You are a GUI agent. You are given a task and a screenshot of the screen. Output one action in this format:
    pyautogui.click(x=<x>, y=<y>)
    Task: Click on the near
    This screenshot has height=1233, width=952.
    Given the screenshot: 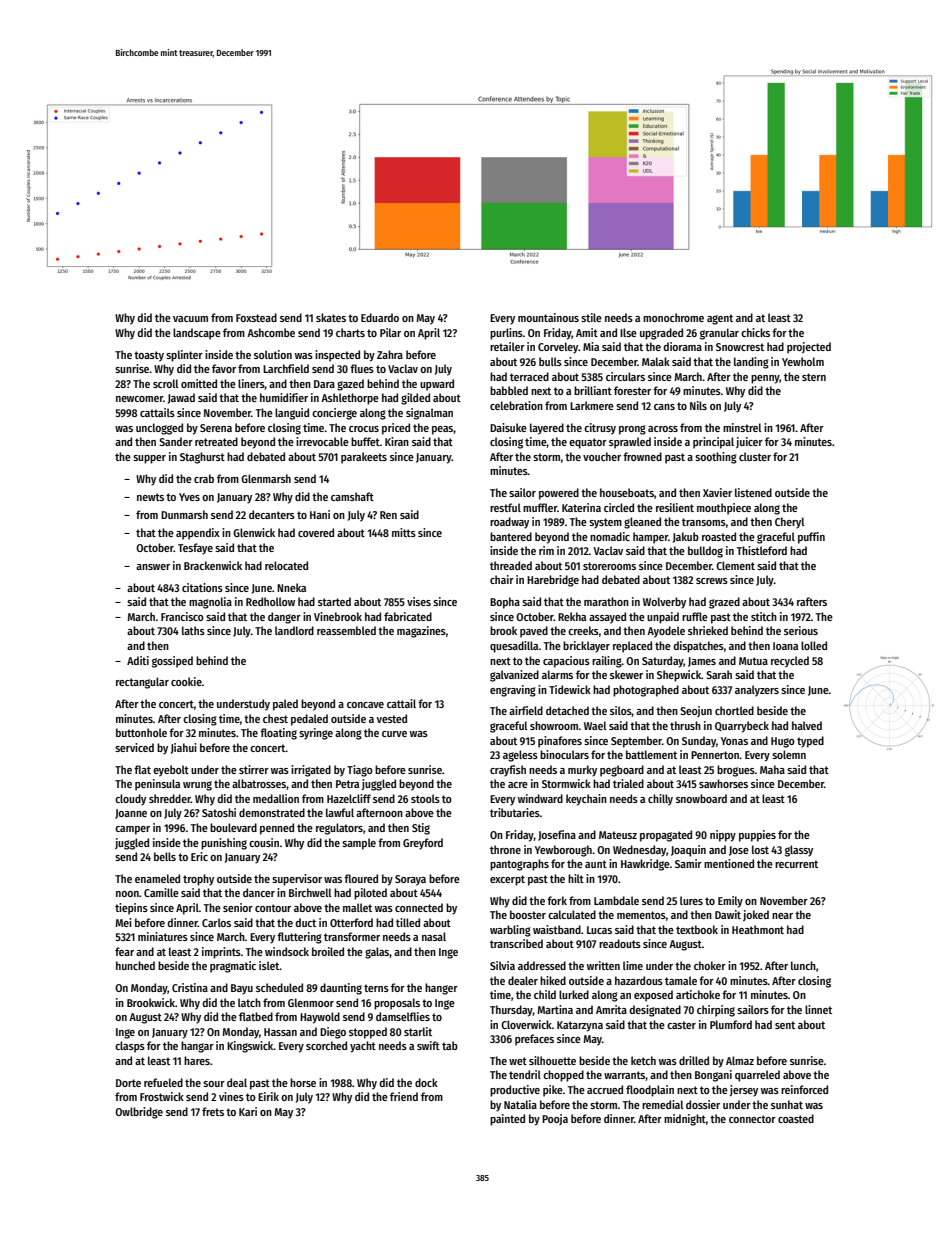 What is the action you would take?
    pyautogui.click(x=782, y=916)
